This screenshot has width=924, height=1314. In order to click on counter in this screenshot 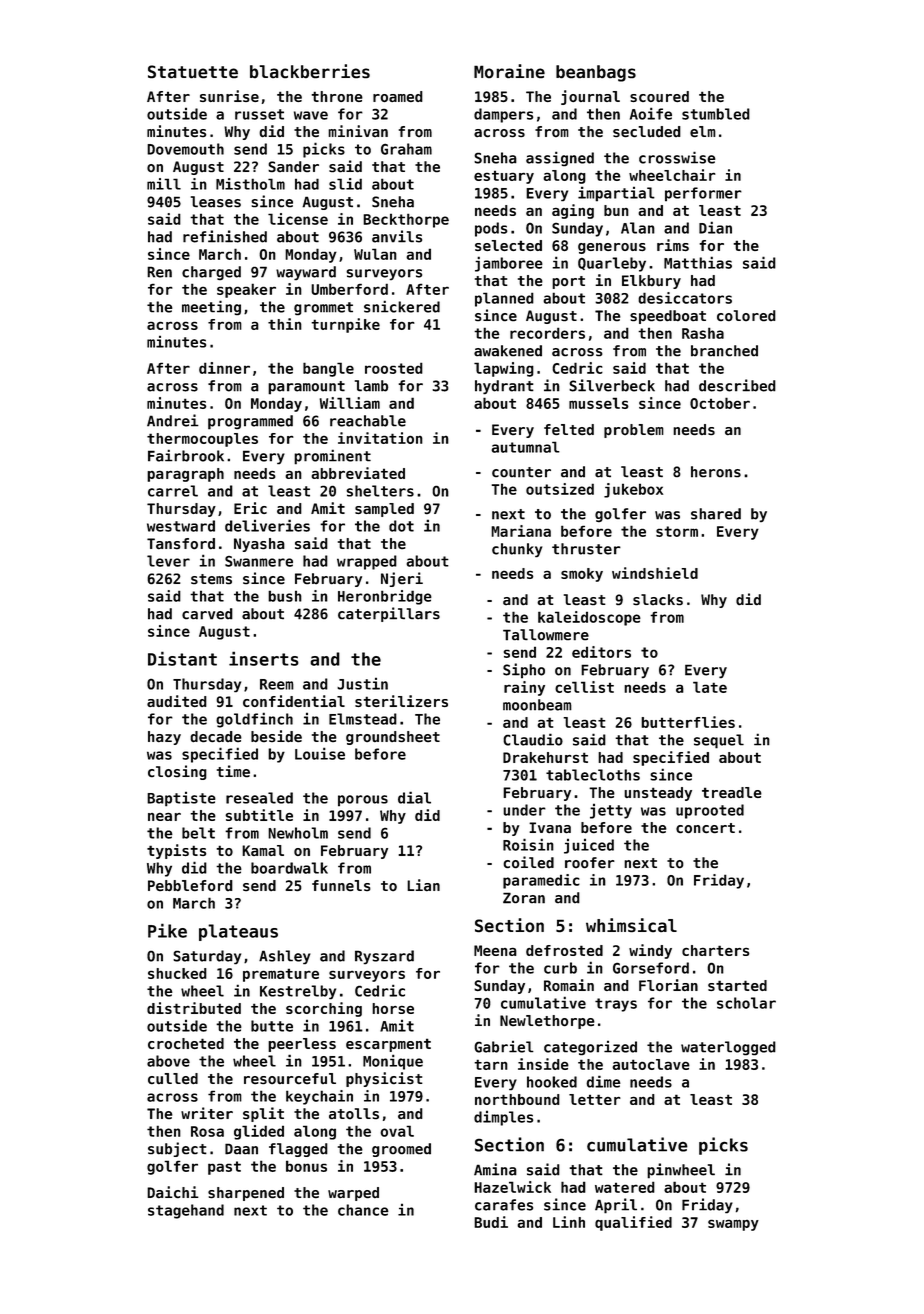, I will do `click(521, 472)`.
